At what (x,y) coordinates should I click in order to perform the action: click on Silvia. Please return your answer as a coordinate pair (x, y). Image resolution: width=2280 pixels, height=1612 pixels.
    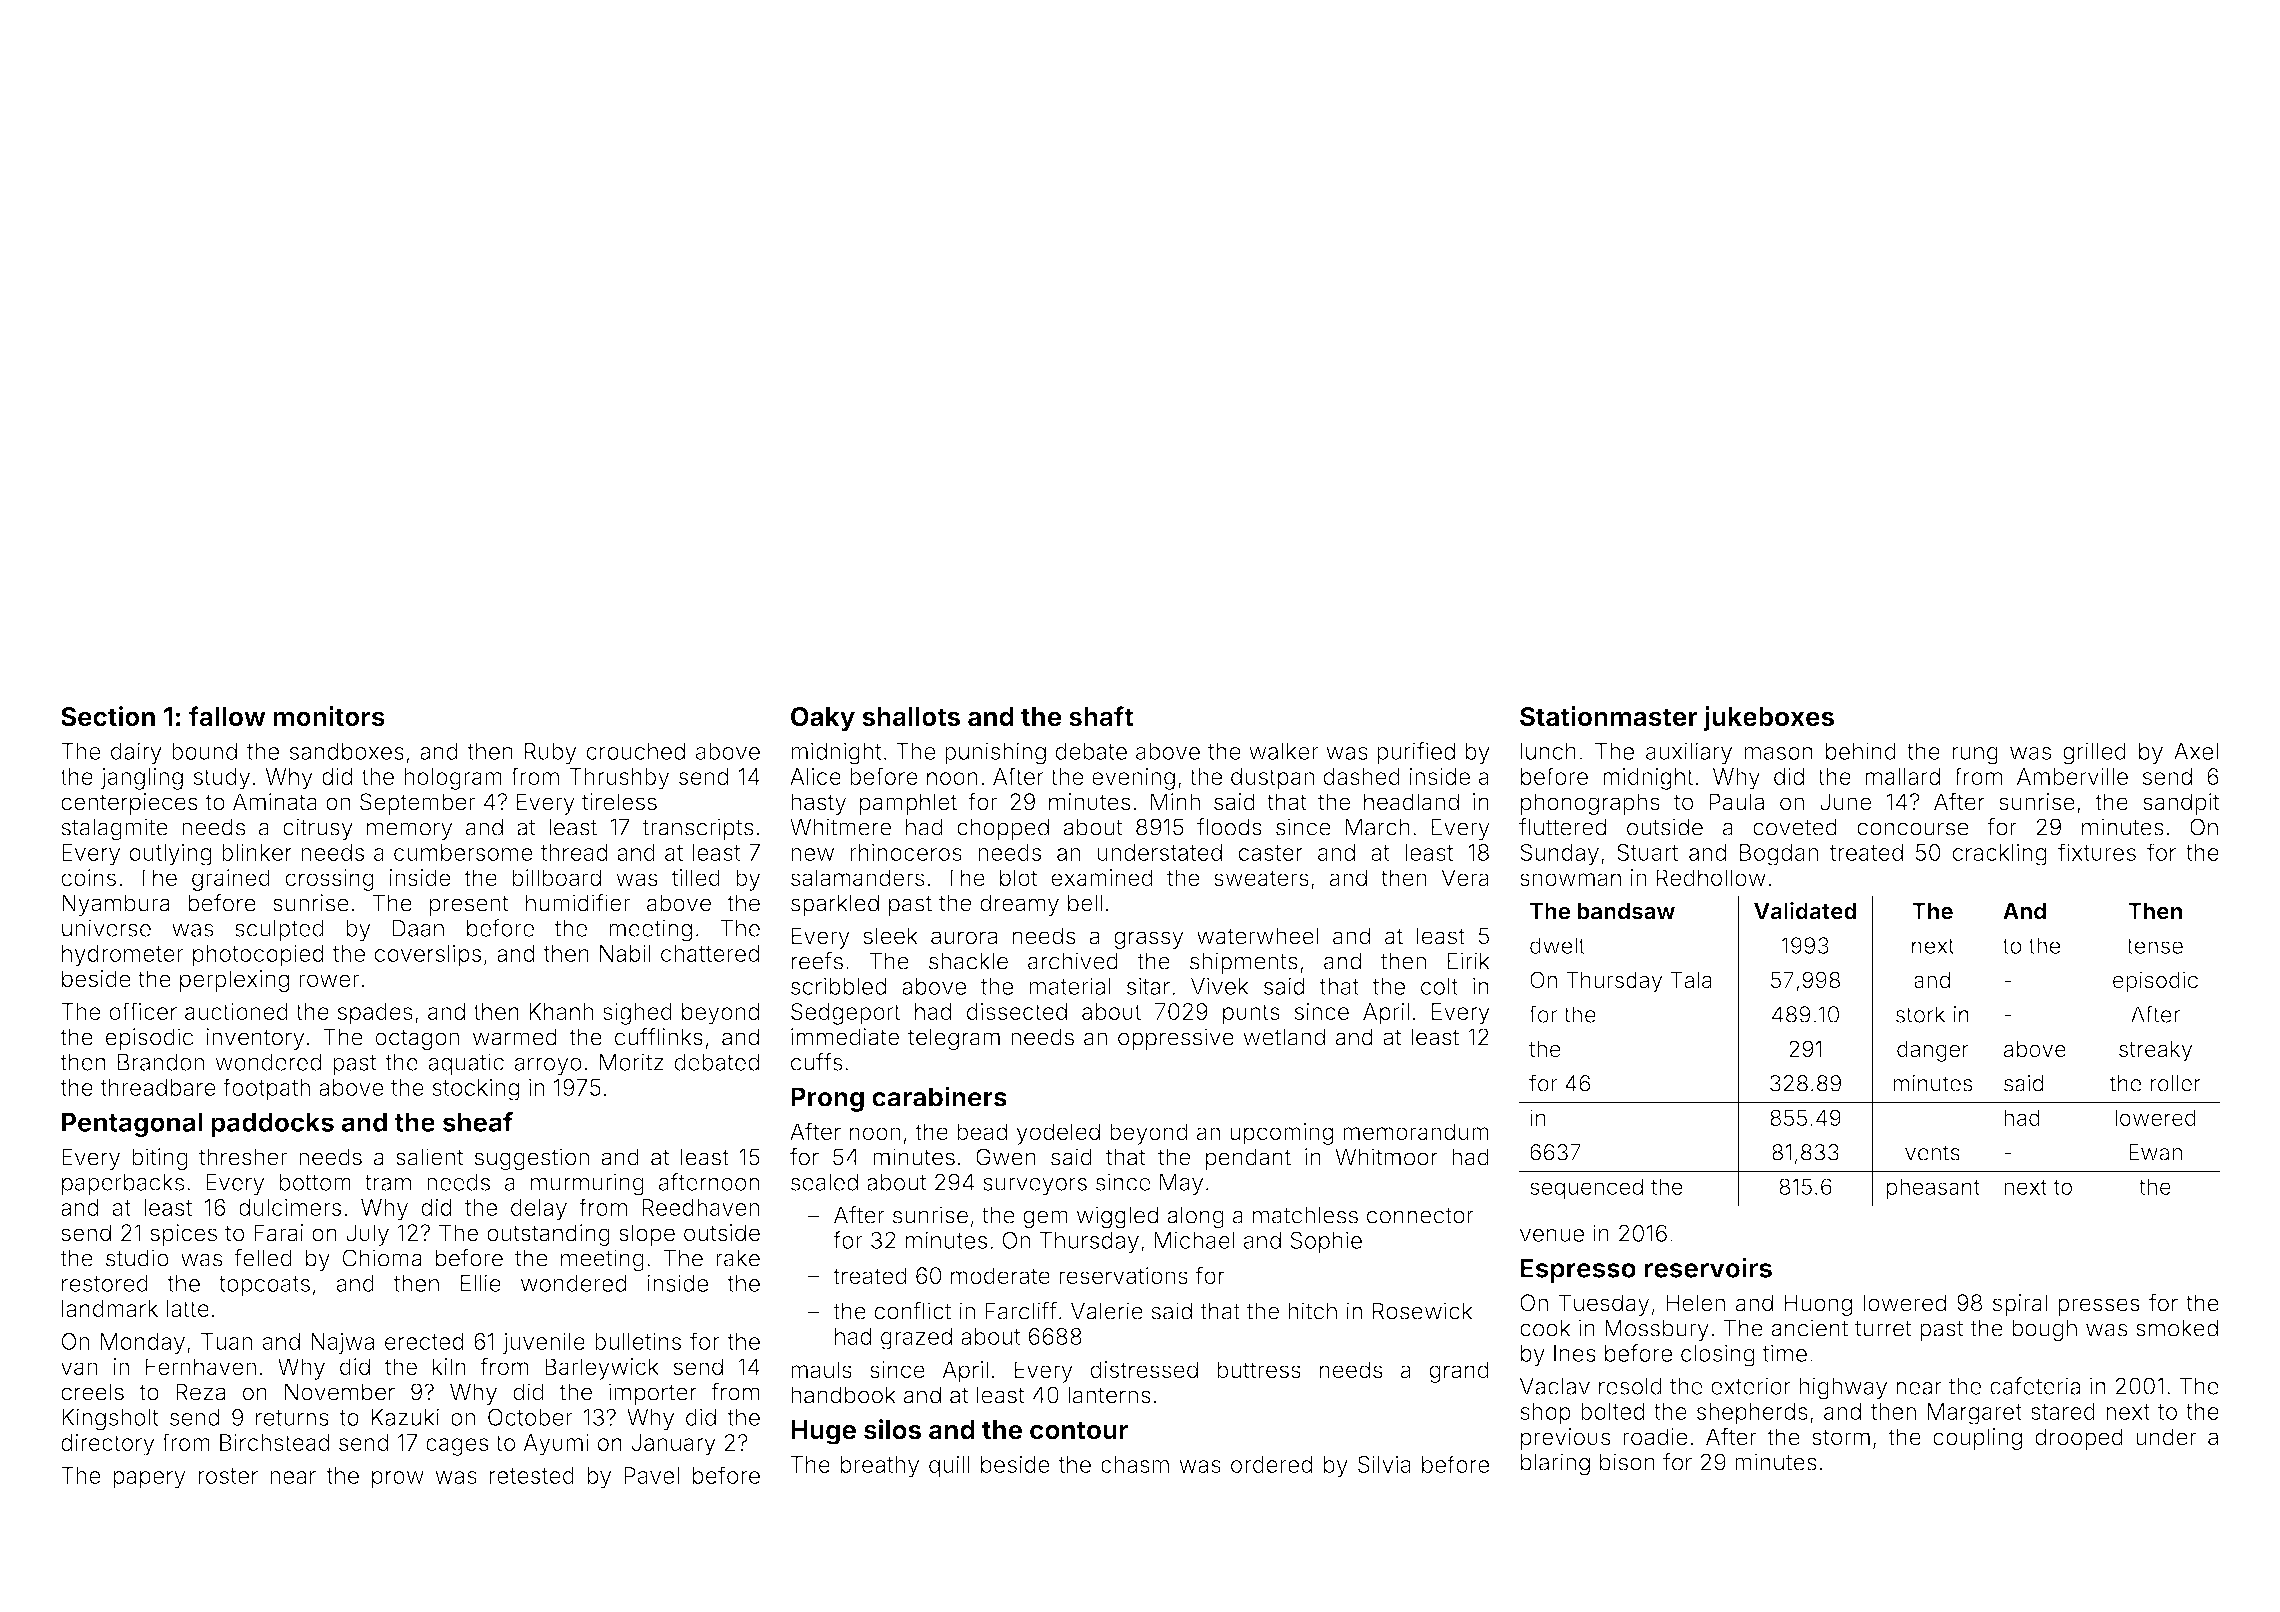
    Looking at the image, I should click on (1384, 1464).
